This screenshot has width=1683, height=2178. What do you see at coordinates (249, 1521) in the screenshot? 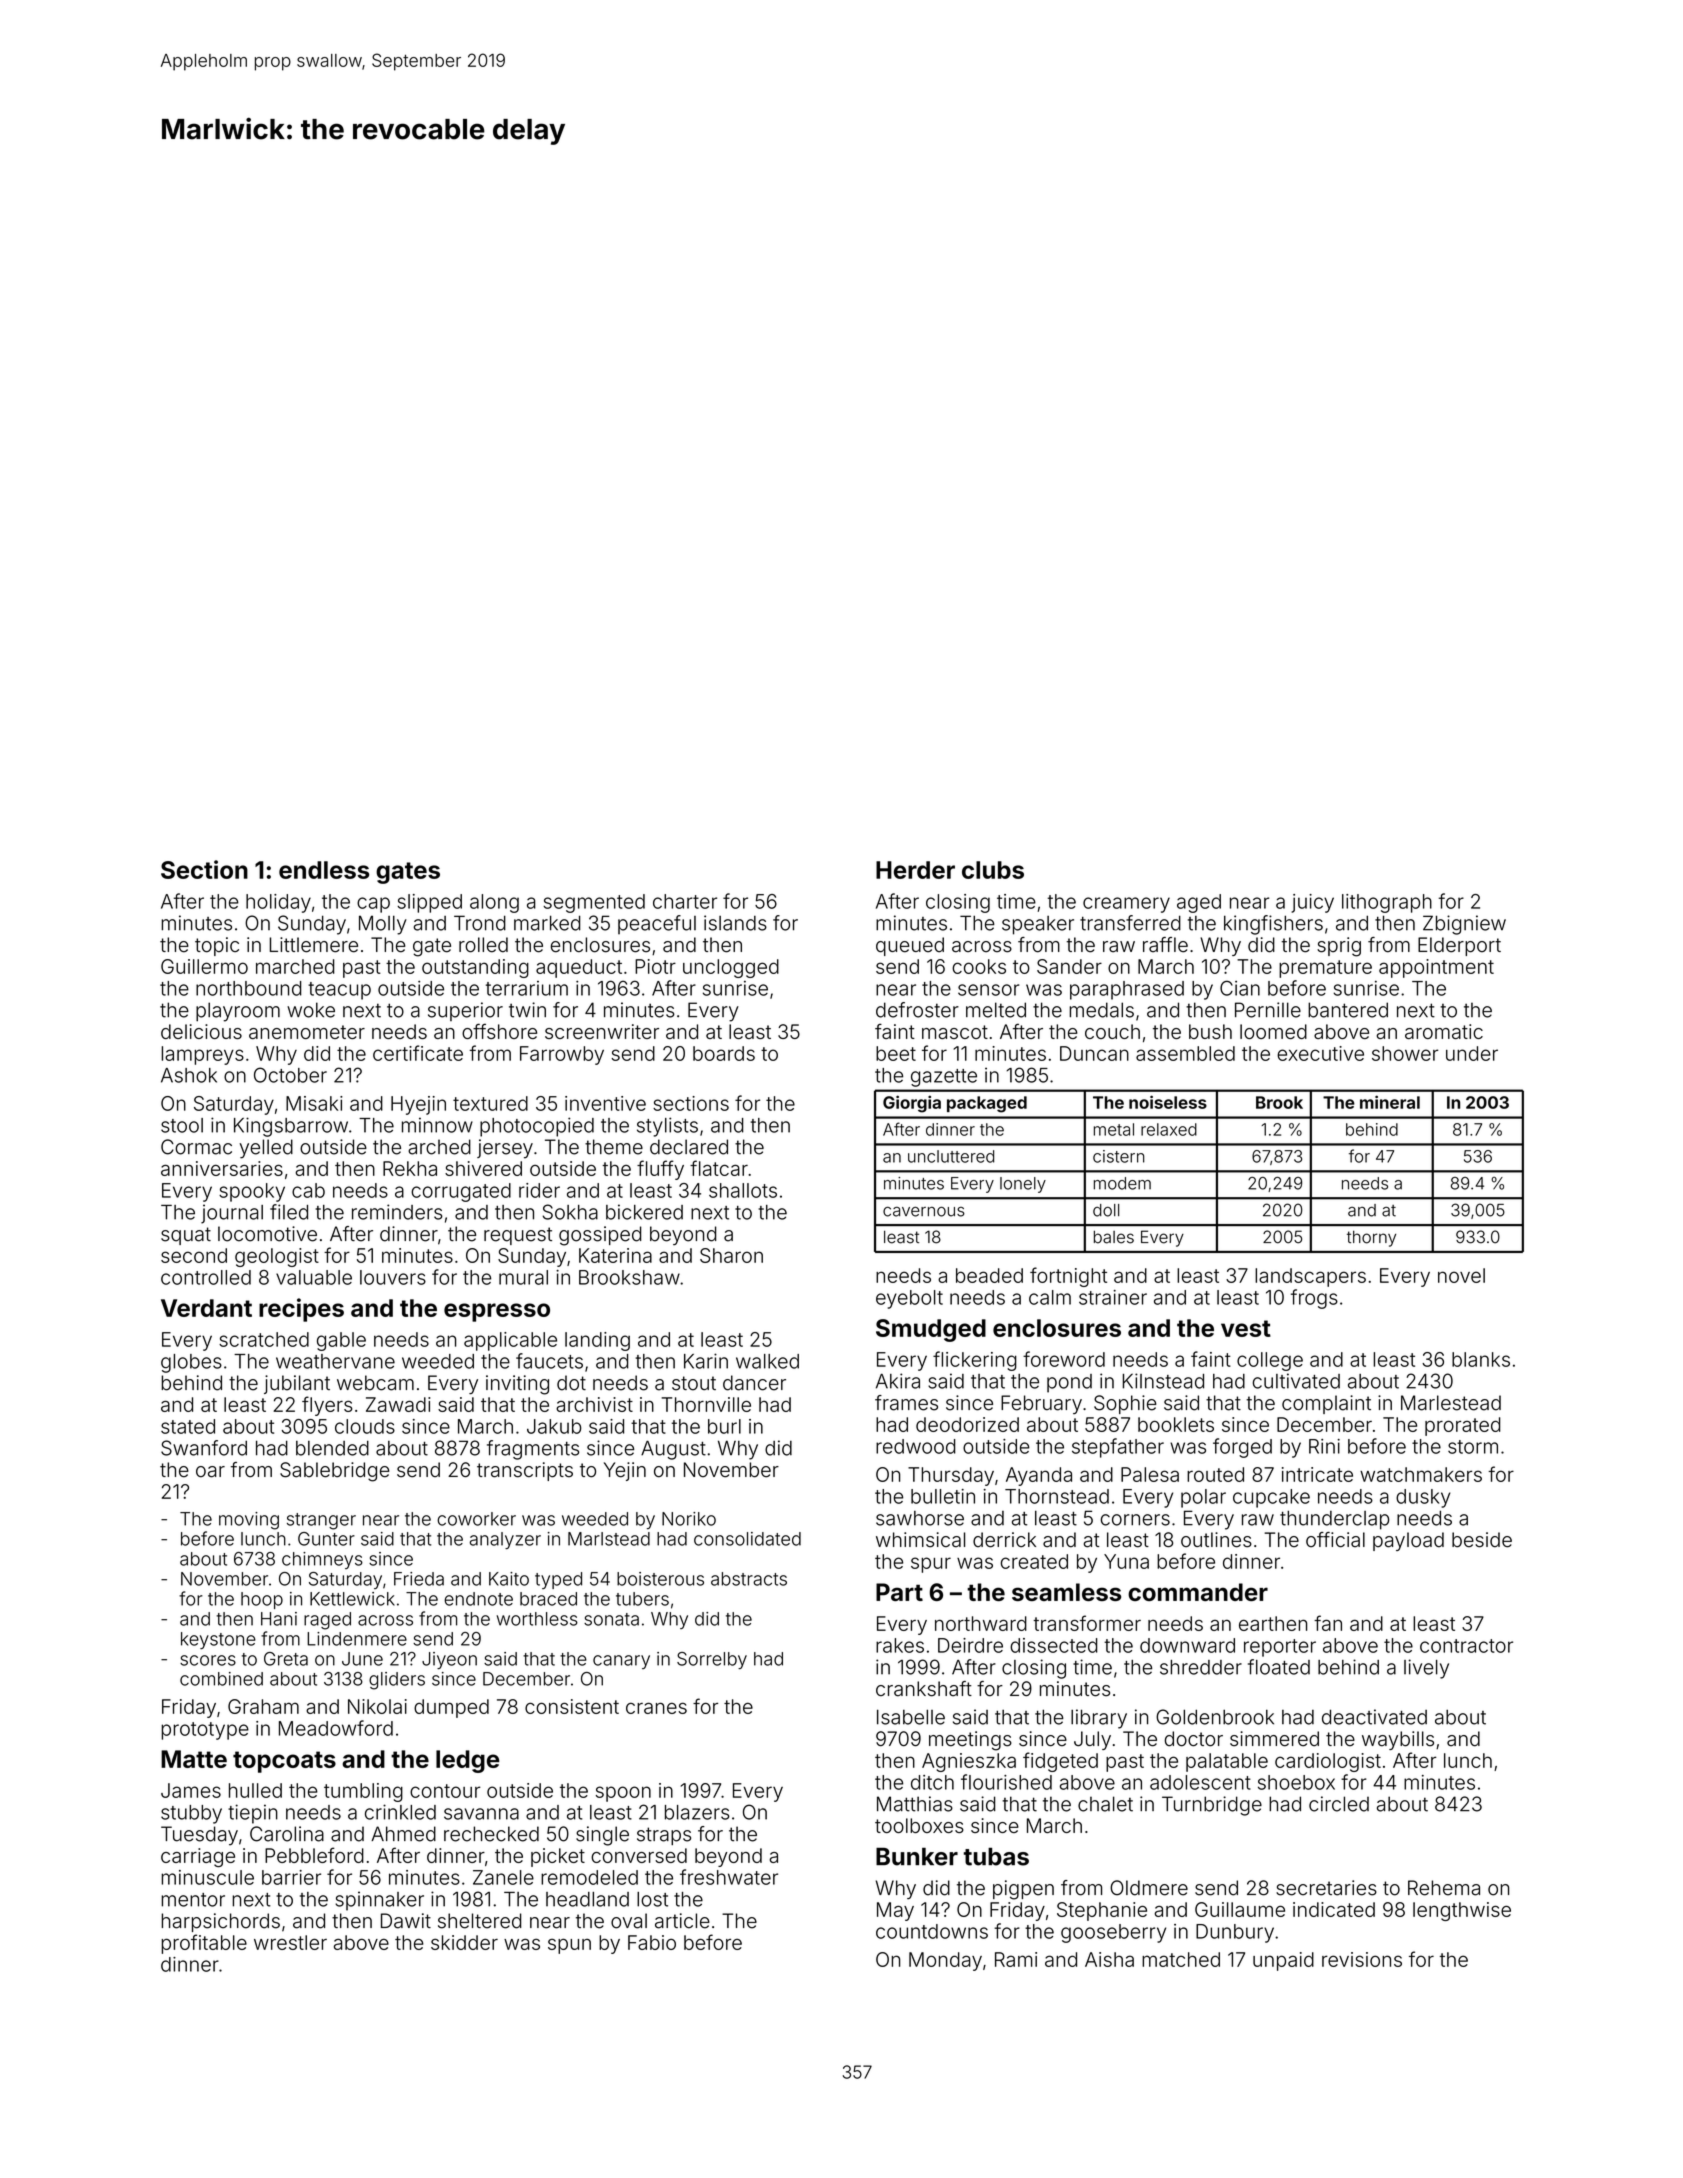
I see `moving` at bounding box center [249, 1521].
